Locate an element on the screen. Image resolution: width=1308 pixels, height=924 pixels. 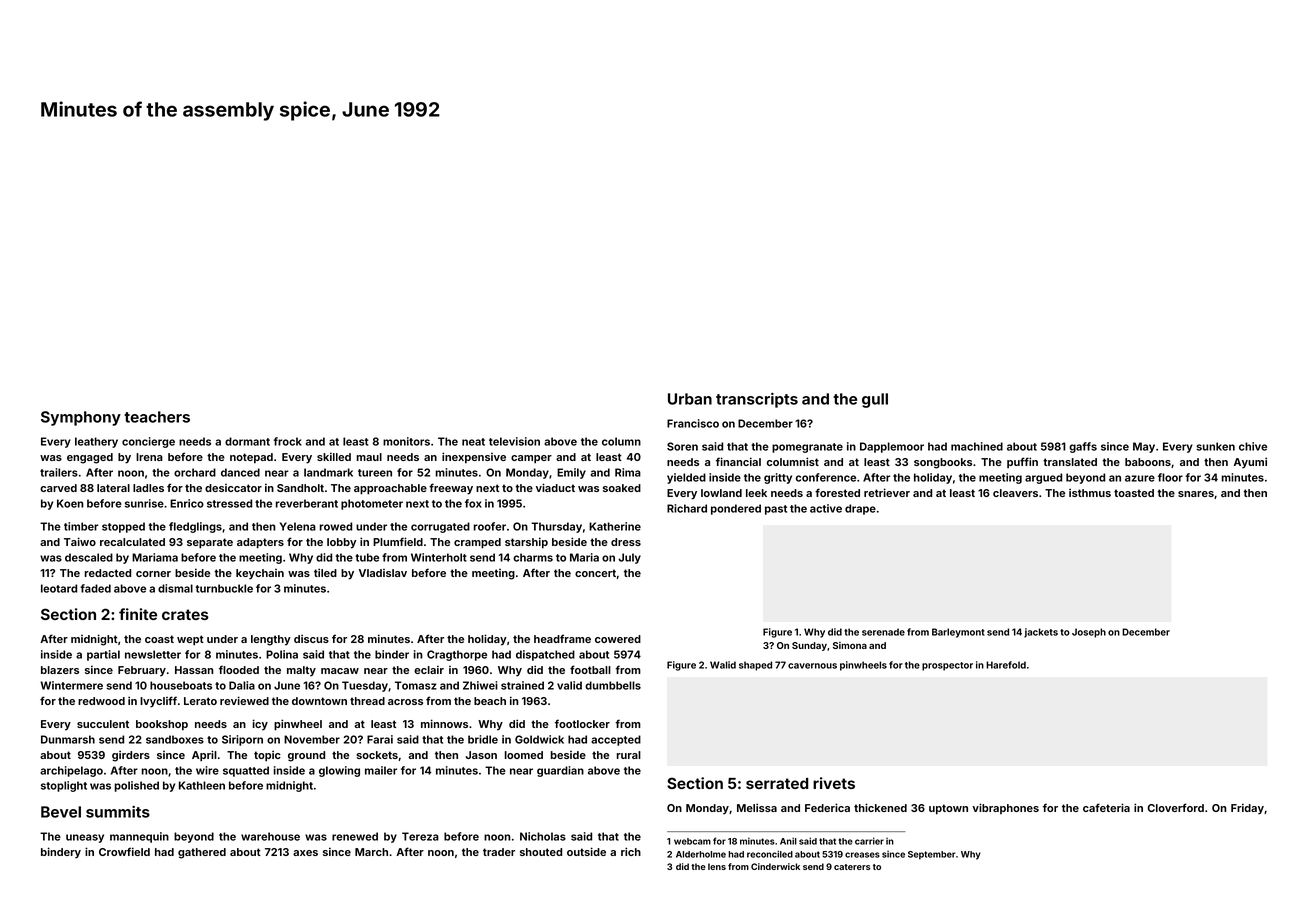
shouted is located at coordinates (541, 852).
